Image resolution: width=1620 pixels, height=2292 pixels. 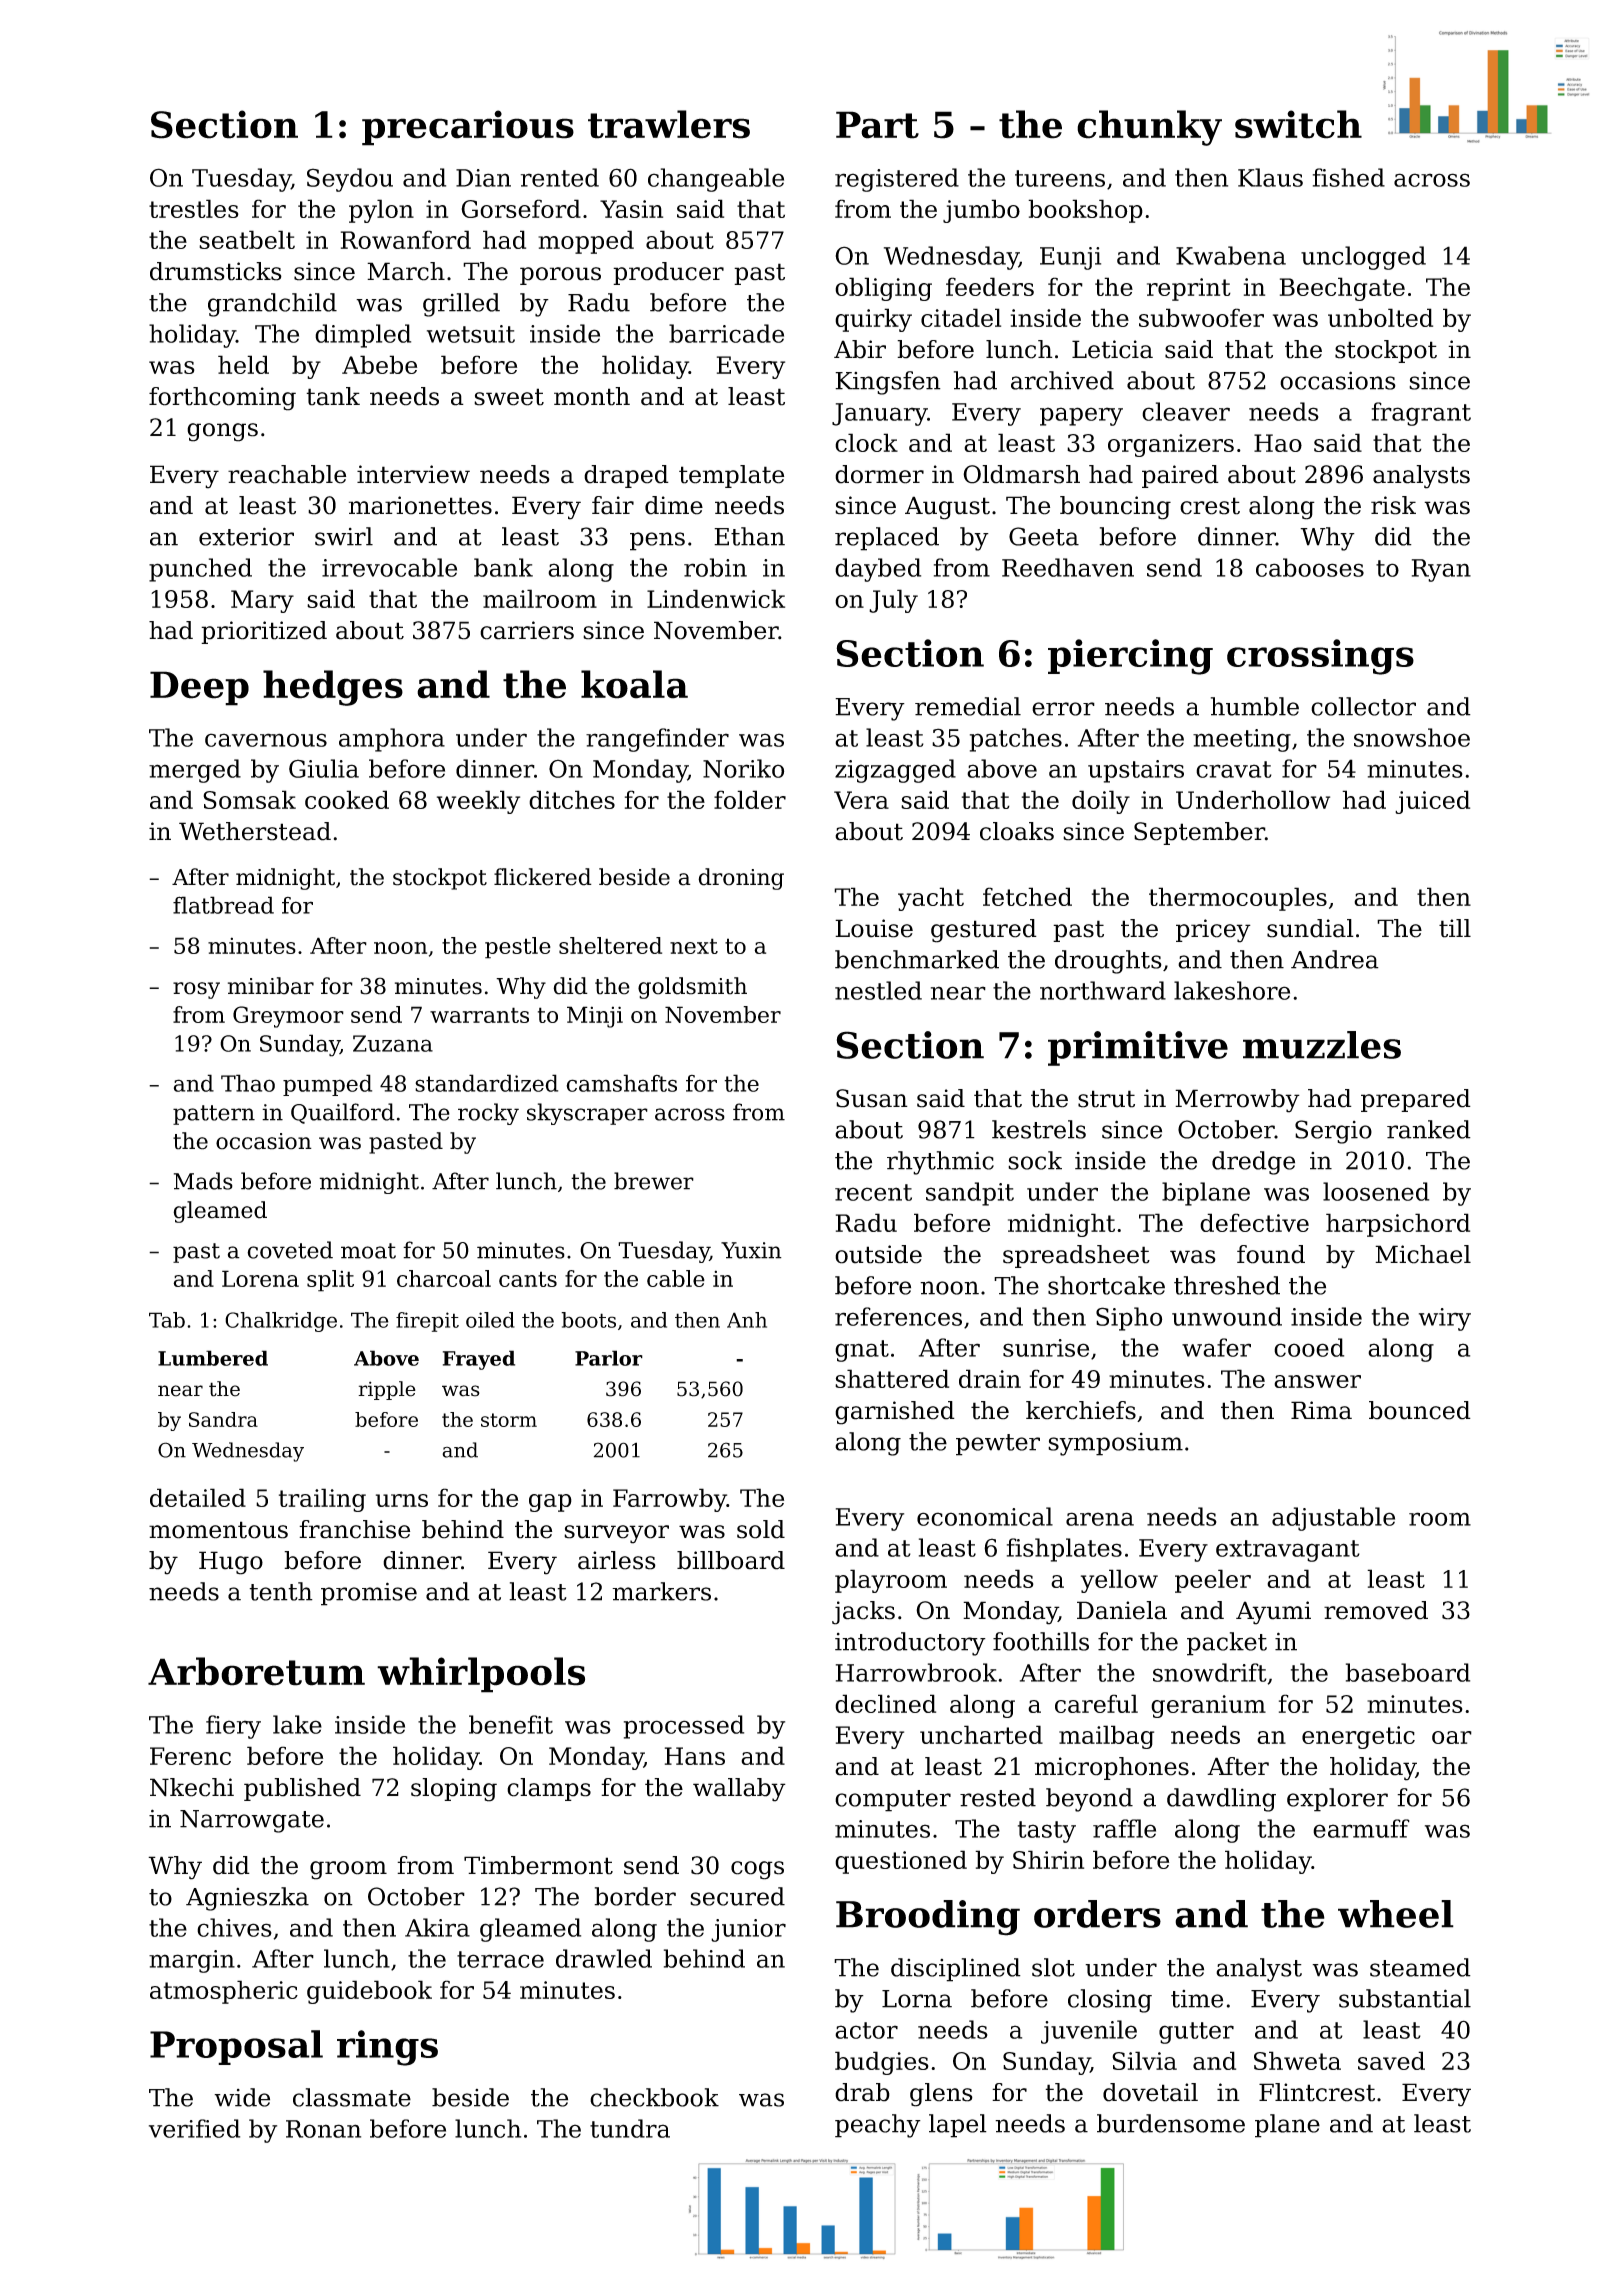 What do you see at coordinates (1171, 2123) in the page?
I see `burdensome` at bounding box center [1171, 2123].
